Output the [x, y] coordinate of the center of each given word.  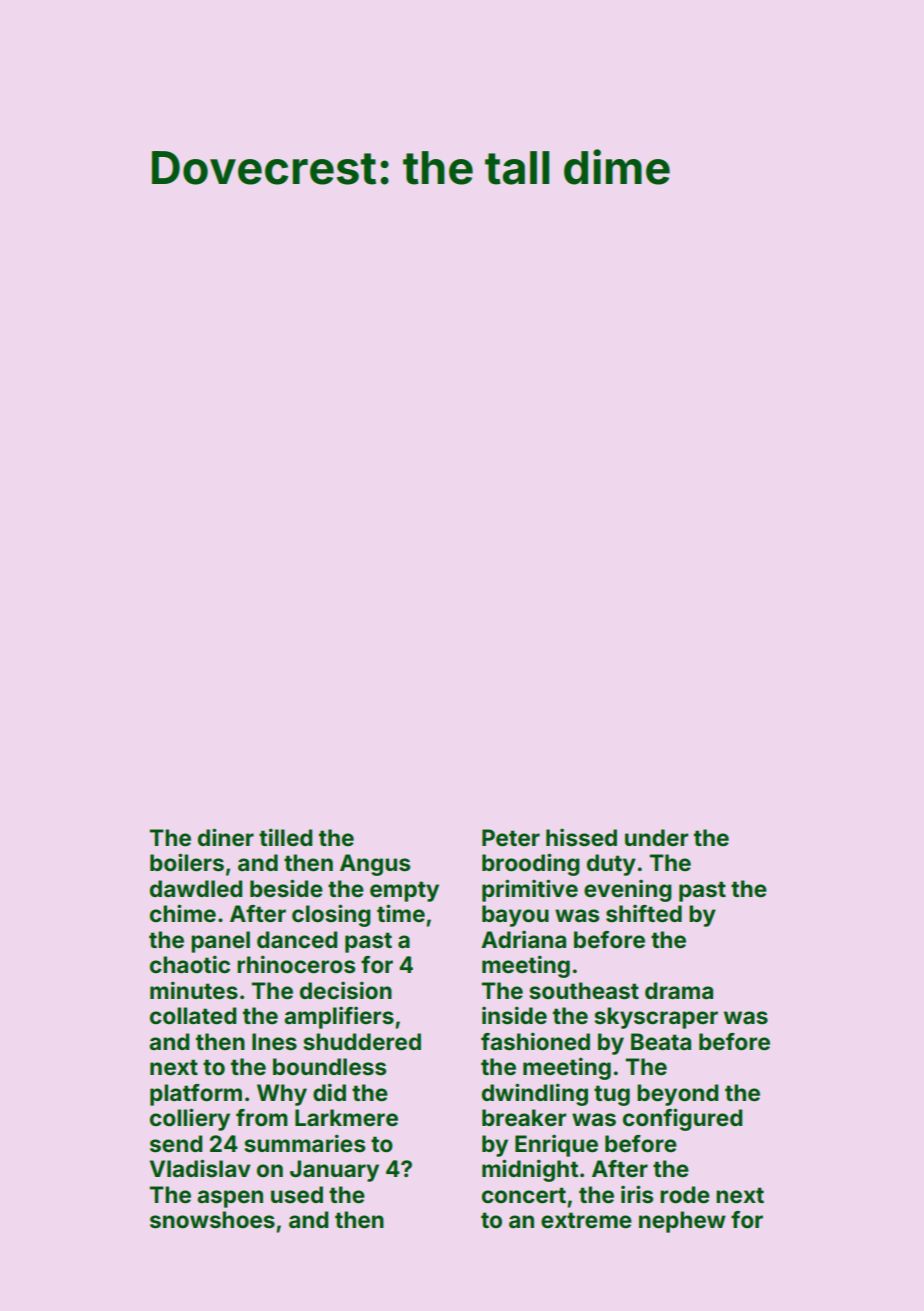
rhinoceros [296, 964]
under [656, 837]
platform [196, 1095]
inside [514, 1015]
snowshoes [212, 1220]
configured [683, 1119]
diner [226, 837]
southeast [584, 991]
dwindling [535, 1094]
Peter [511, 838]
